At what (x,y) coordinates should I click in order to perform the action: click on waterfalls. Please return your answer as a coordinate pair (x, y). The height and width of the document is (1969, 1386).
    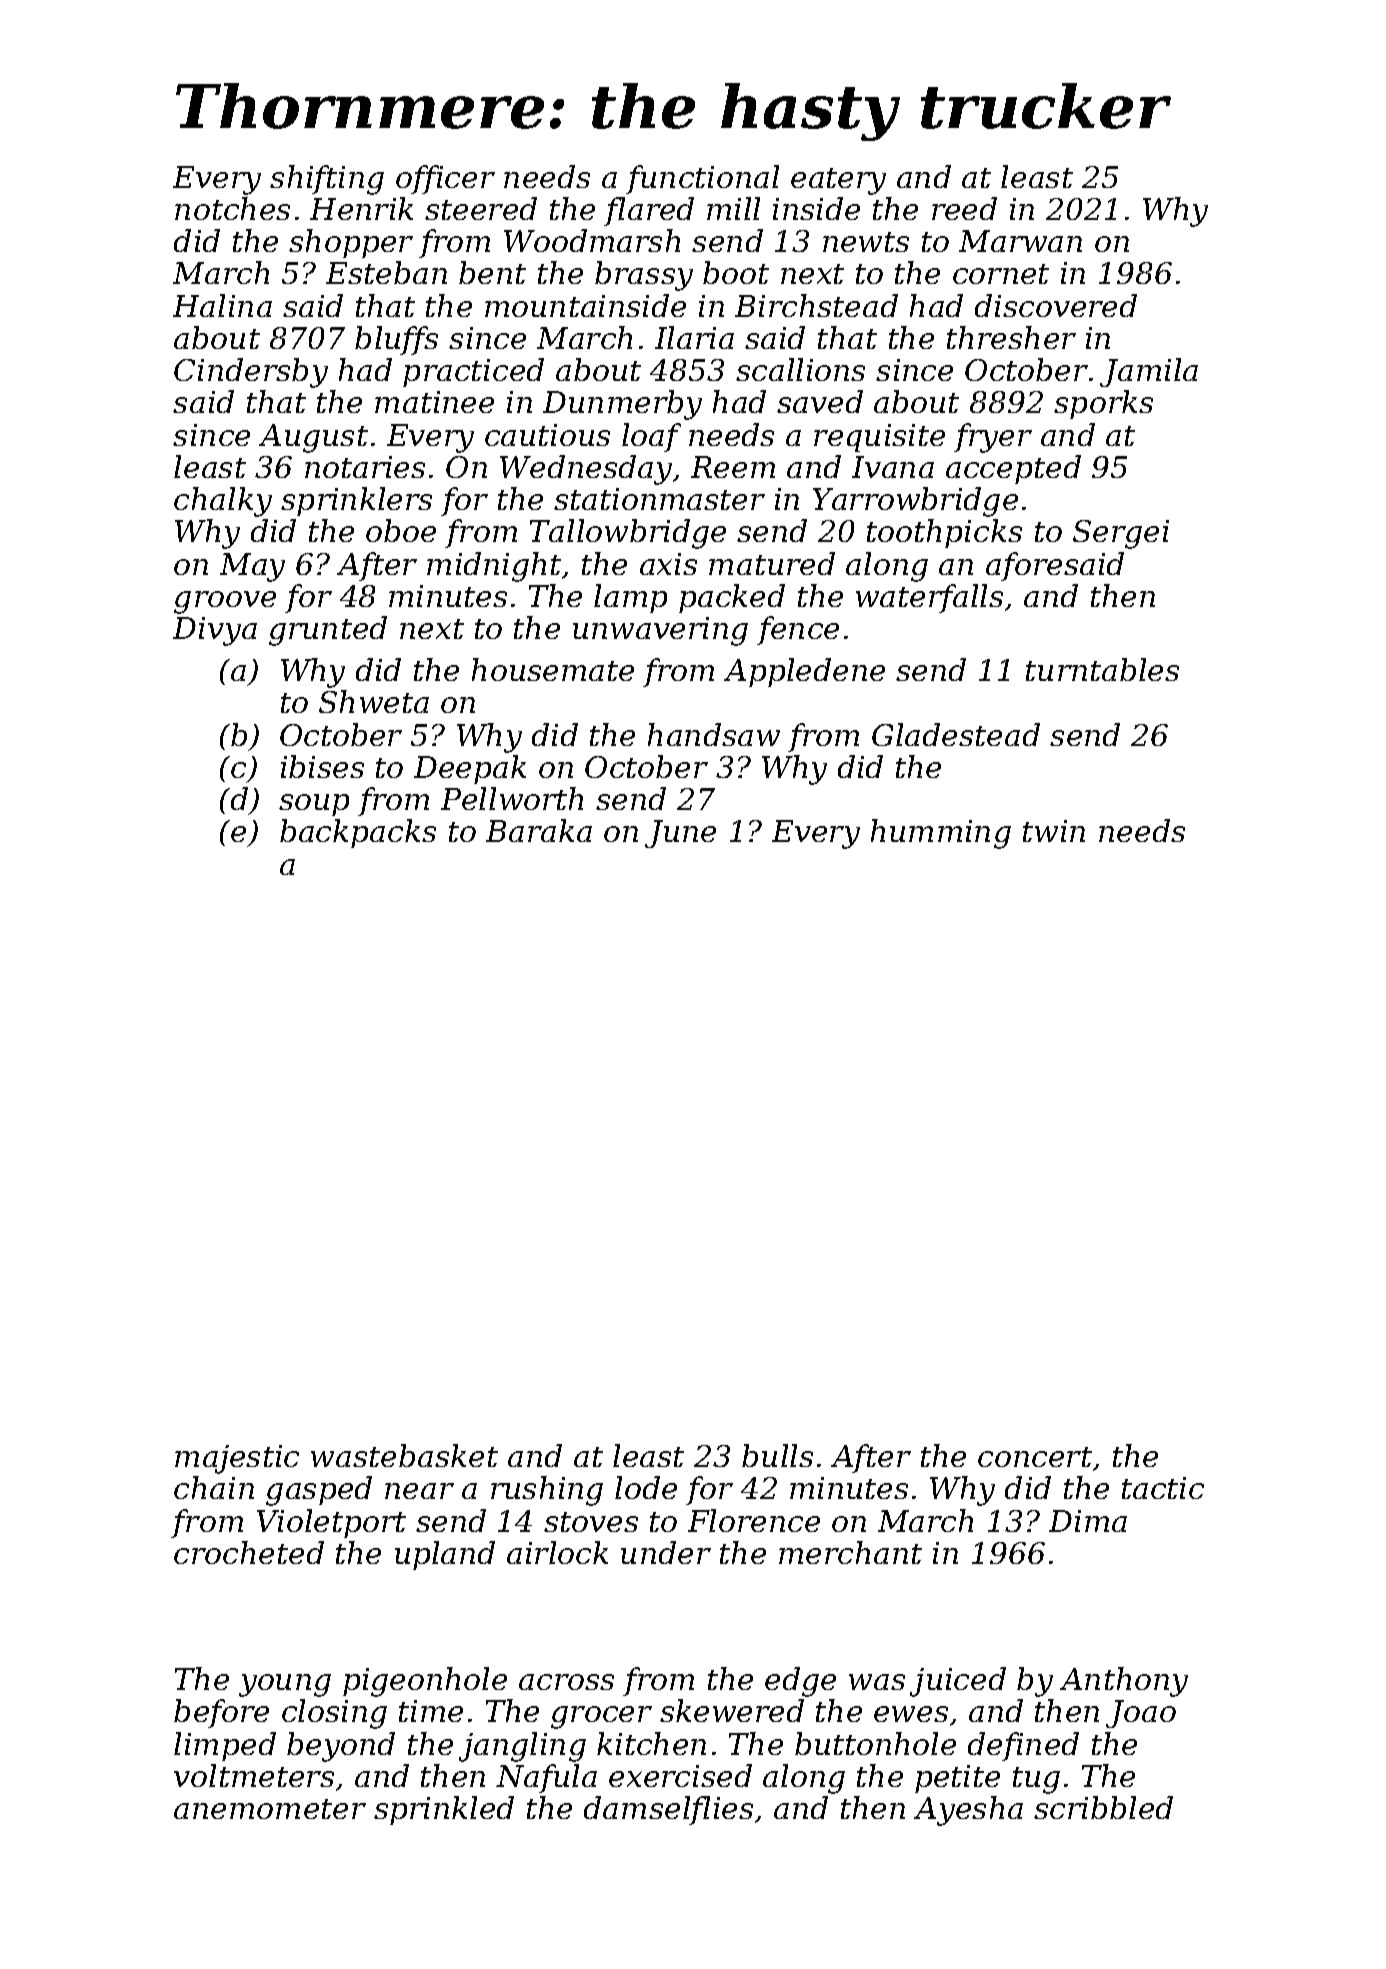
    Looking at the image, I should click on (929, 598).
